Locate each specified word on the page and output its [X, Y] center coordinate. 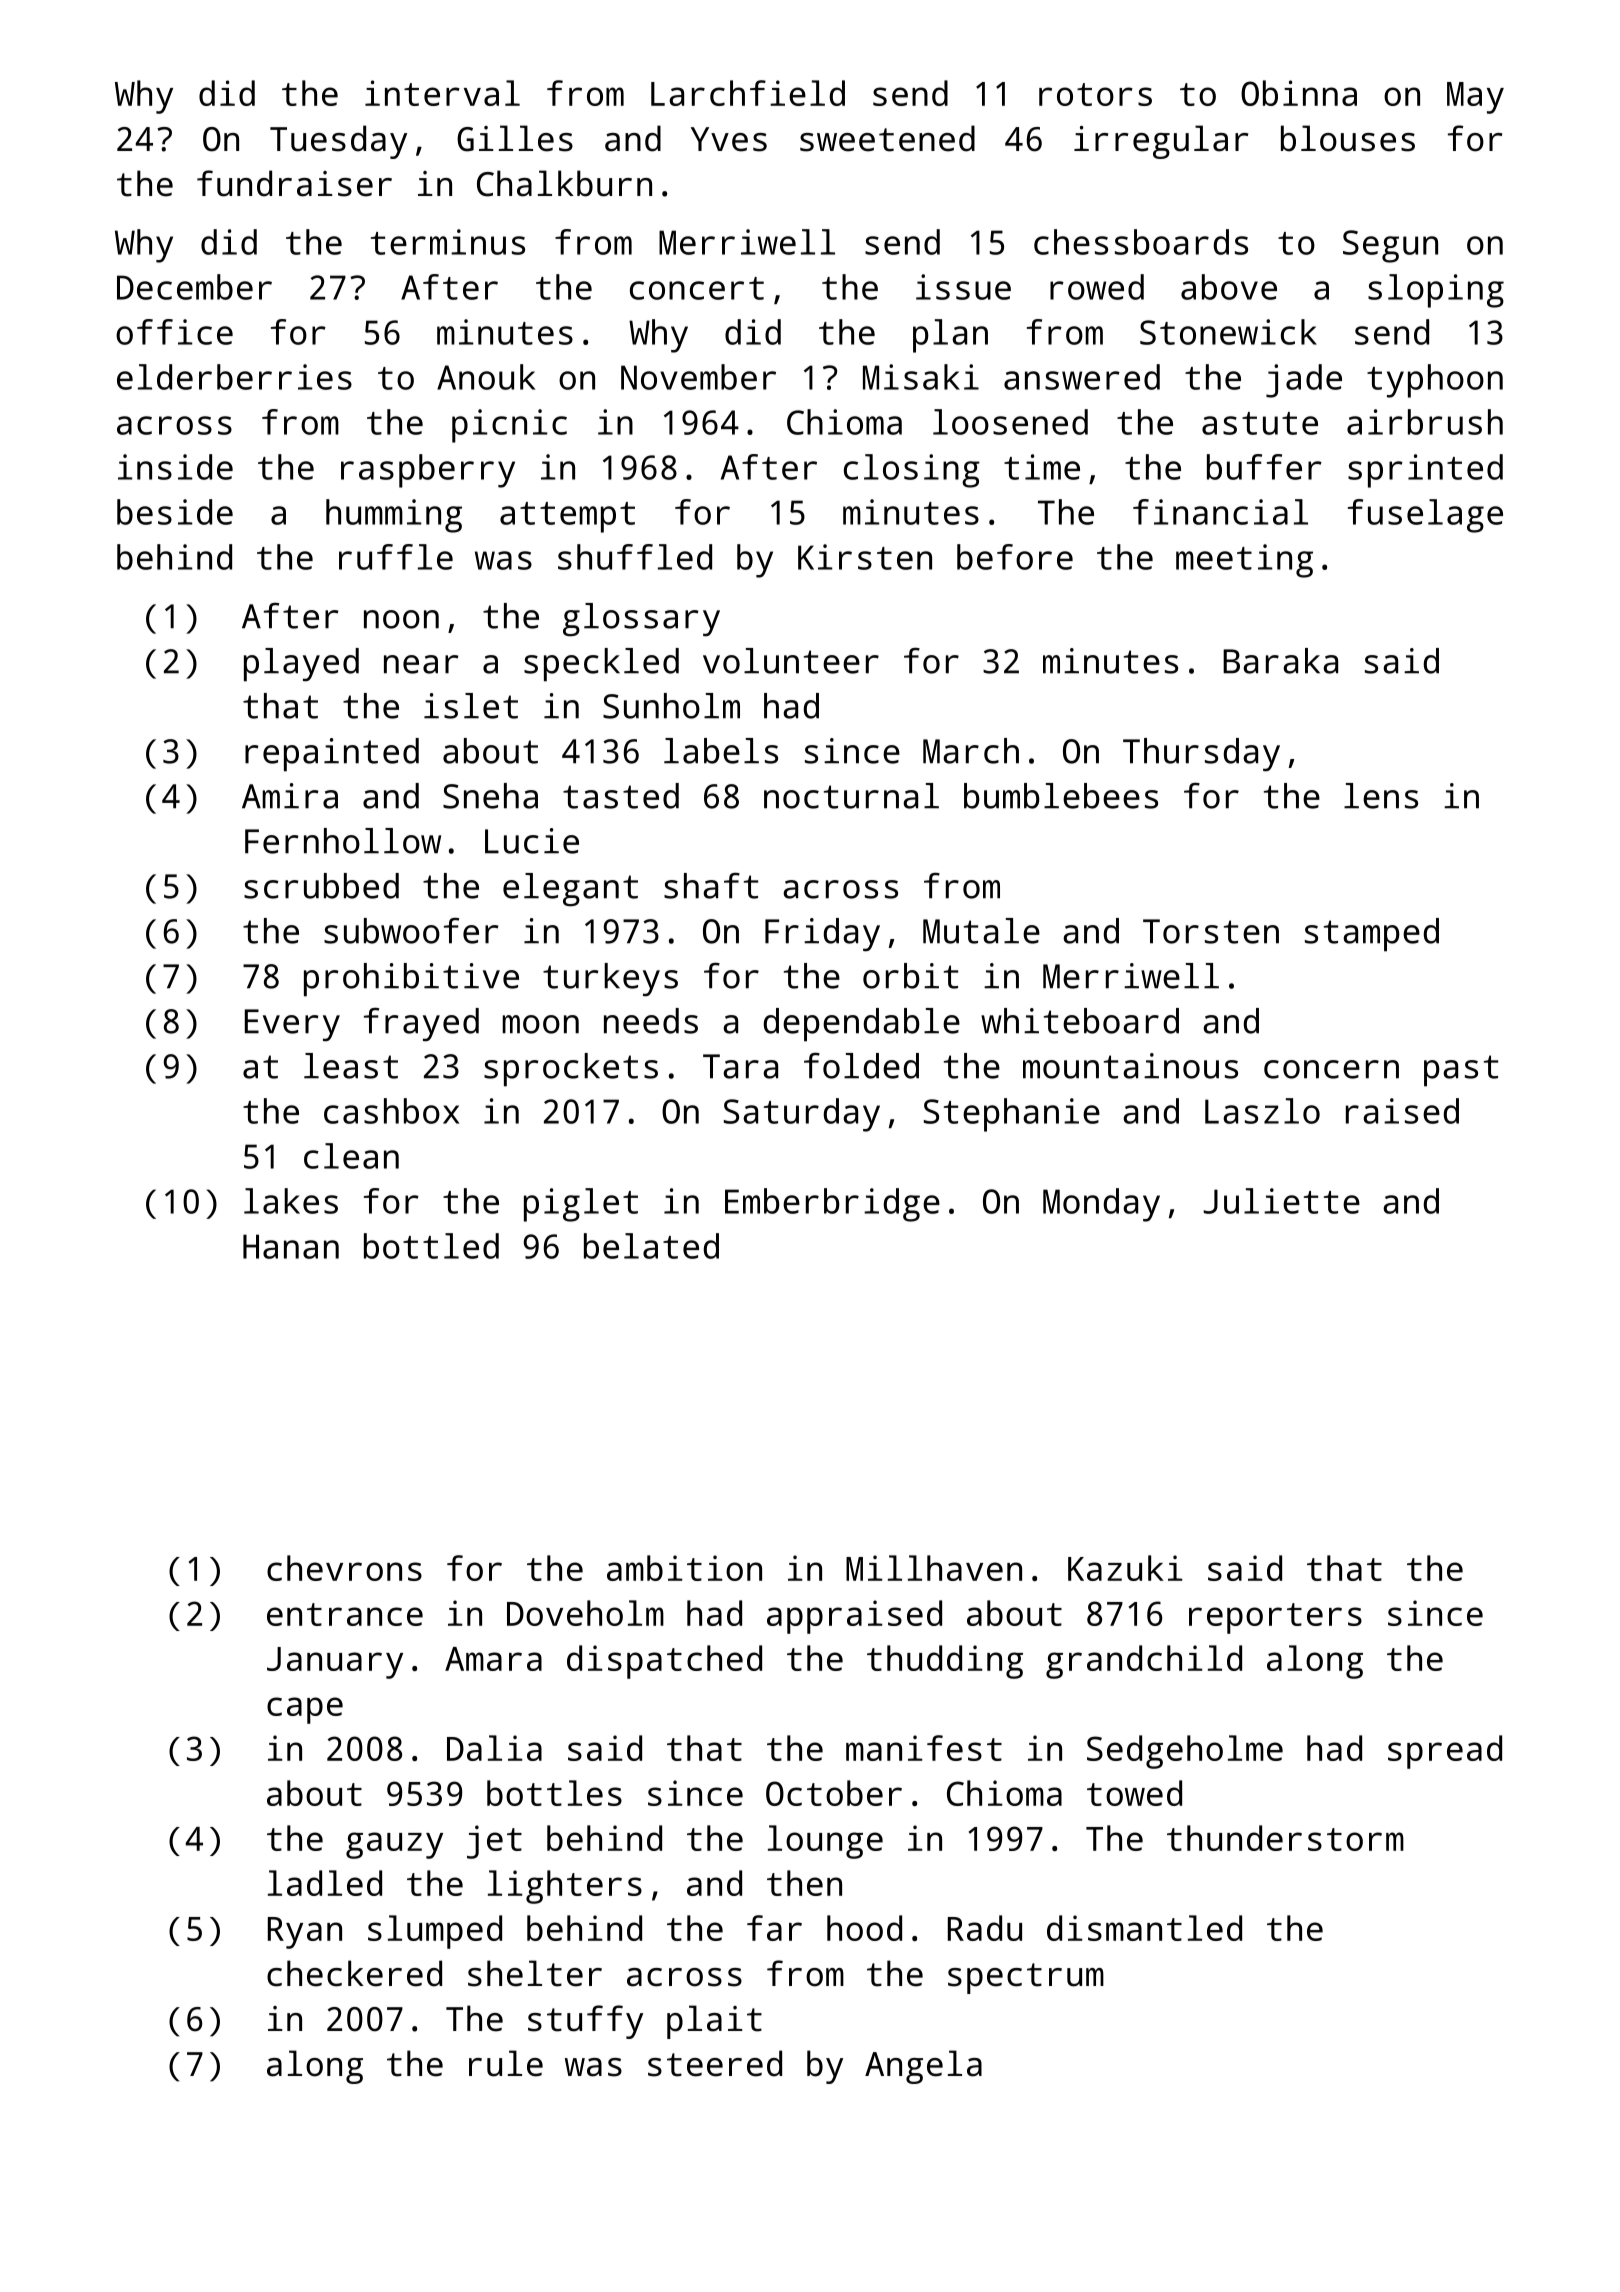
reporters [1275, 1618]
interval [442, 93]
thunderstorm [1285, 1838]
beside [175, 512]
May [1475, 98]
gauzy [394, 1845]
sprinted [1425, 471]
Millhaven [934, 1568]
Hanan [291, 1246]
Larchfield [748, 93]
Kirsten [865, 557]
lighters [565, 1887]
